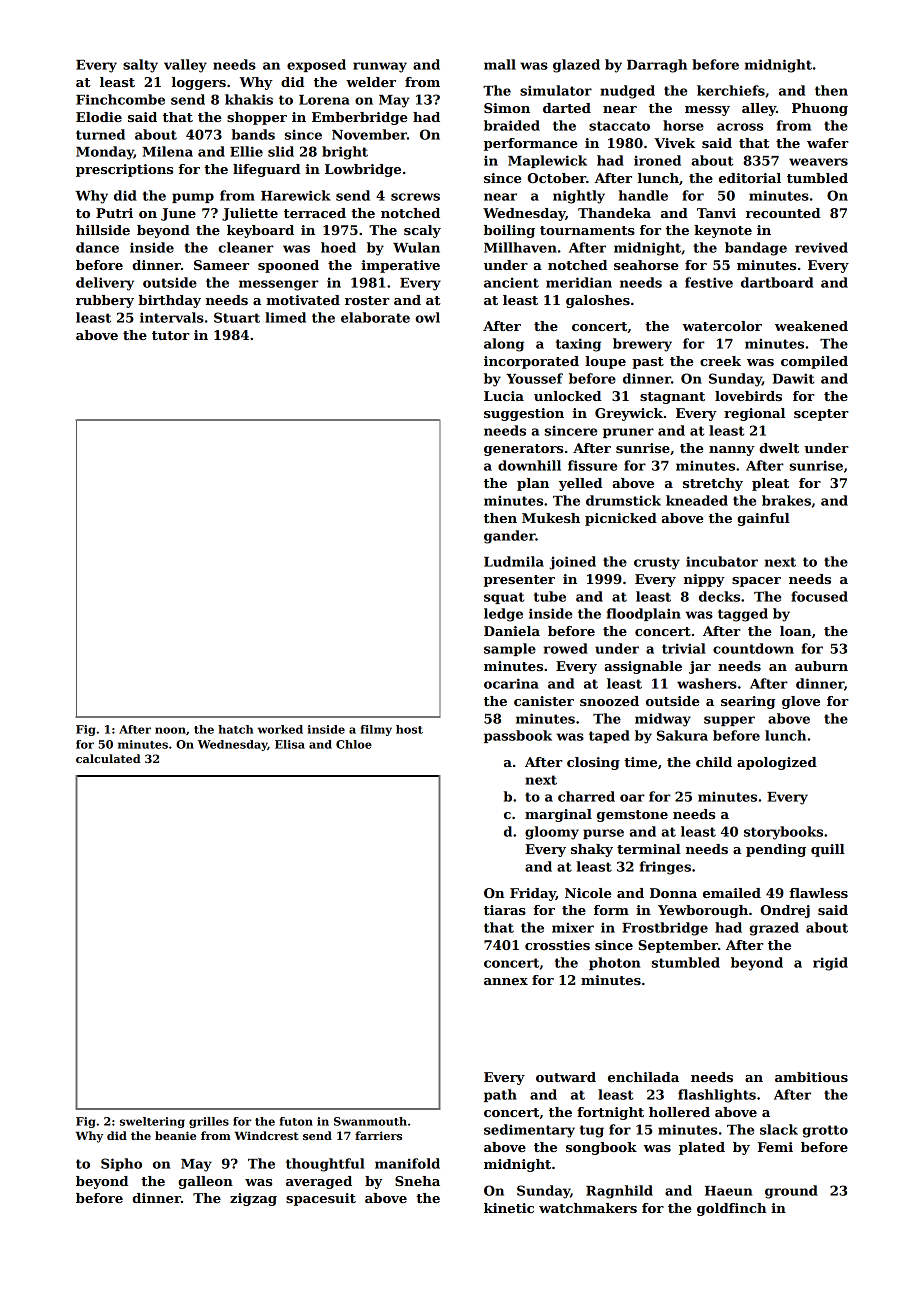  Describe the element at coordinates (280, 729) in the image. I see `worked` at that location.
